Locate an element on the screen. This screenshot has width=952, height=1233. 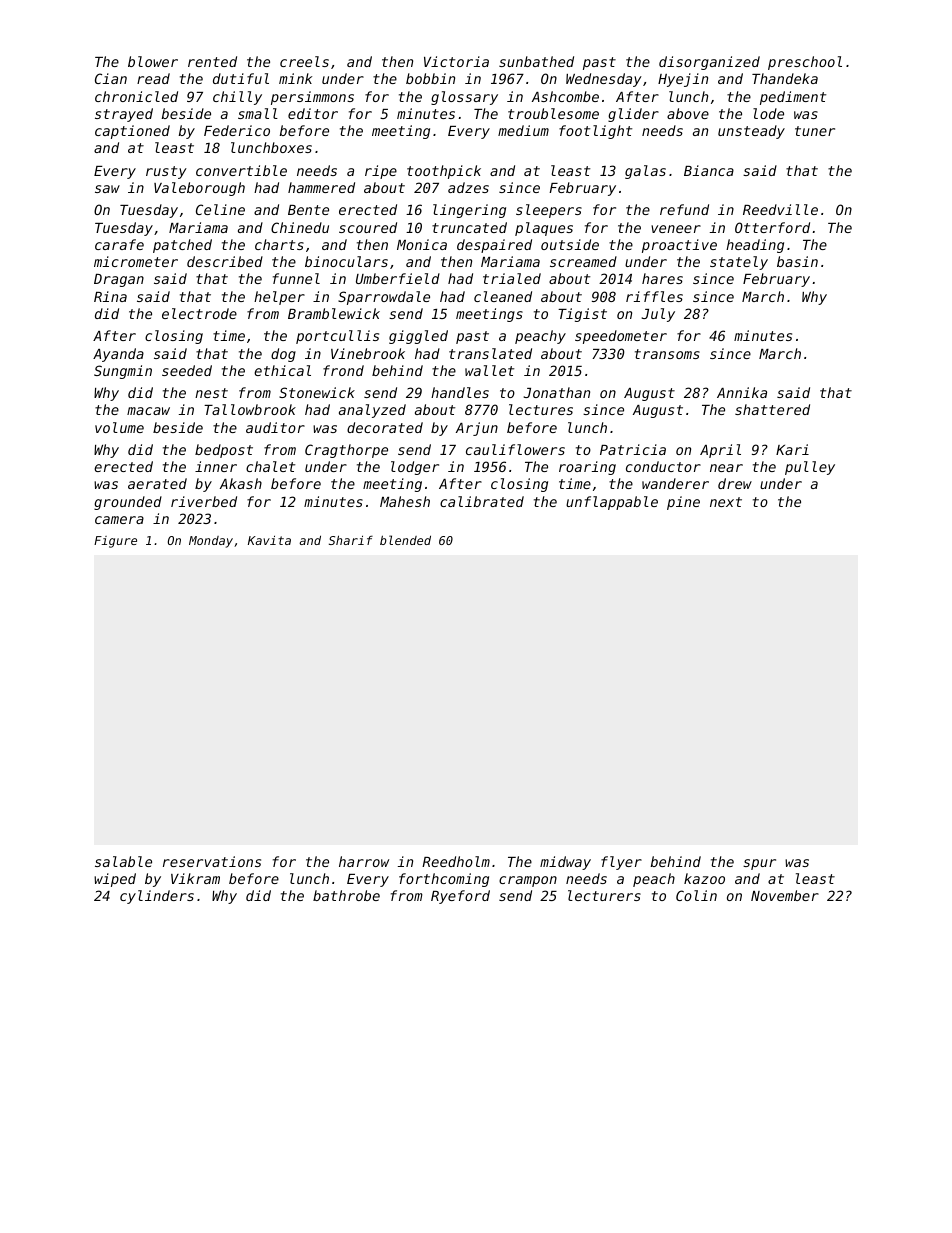
stately is located at coordinates (739, 263).
